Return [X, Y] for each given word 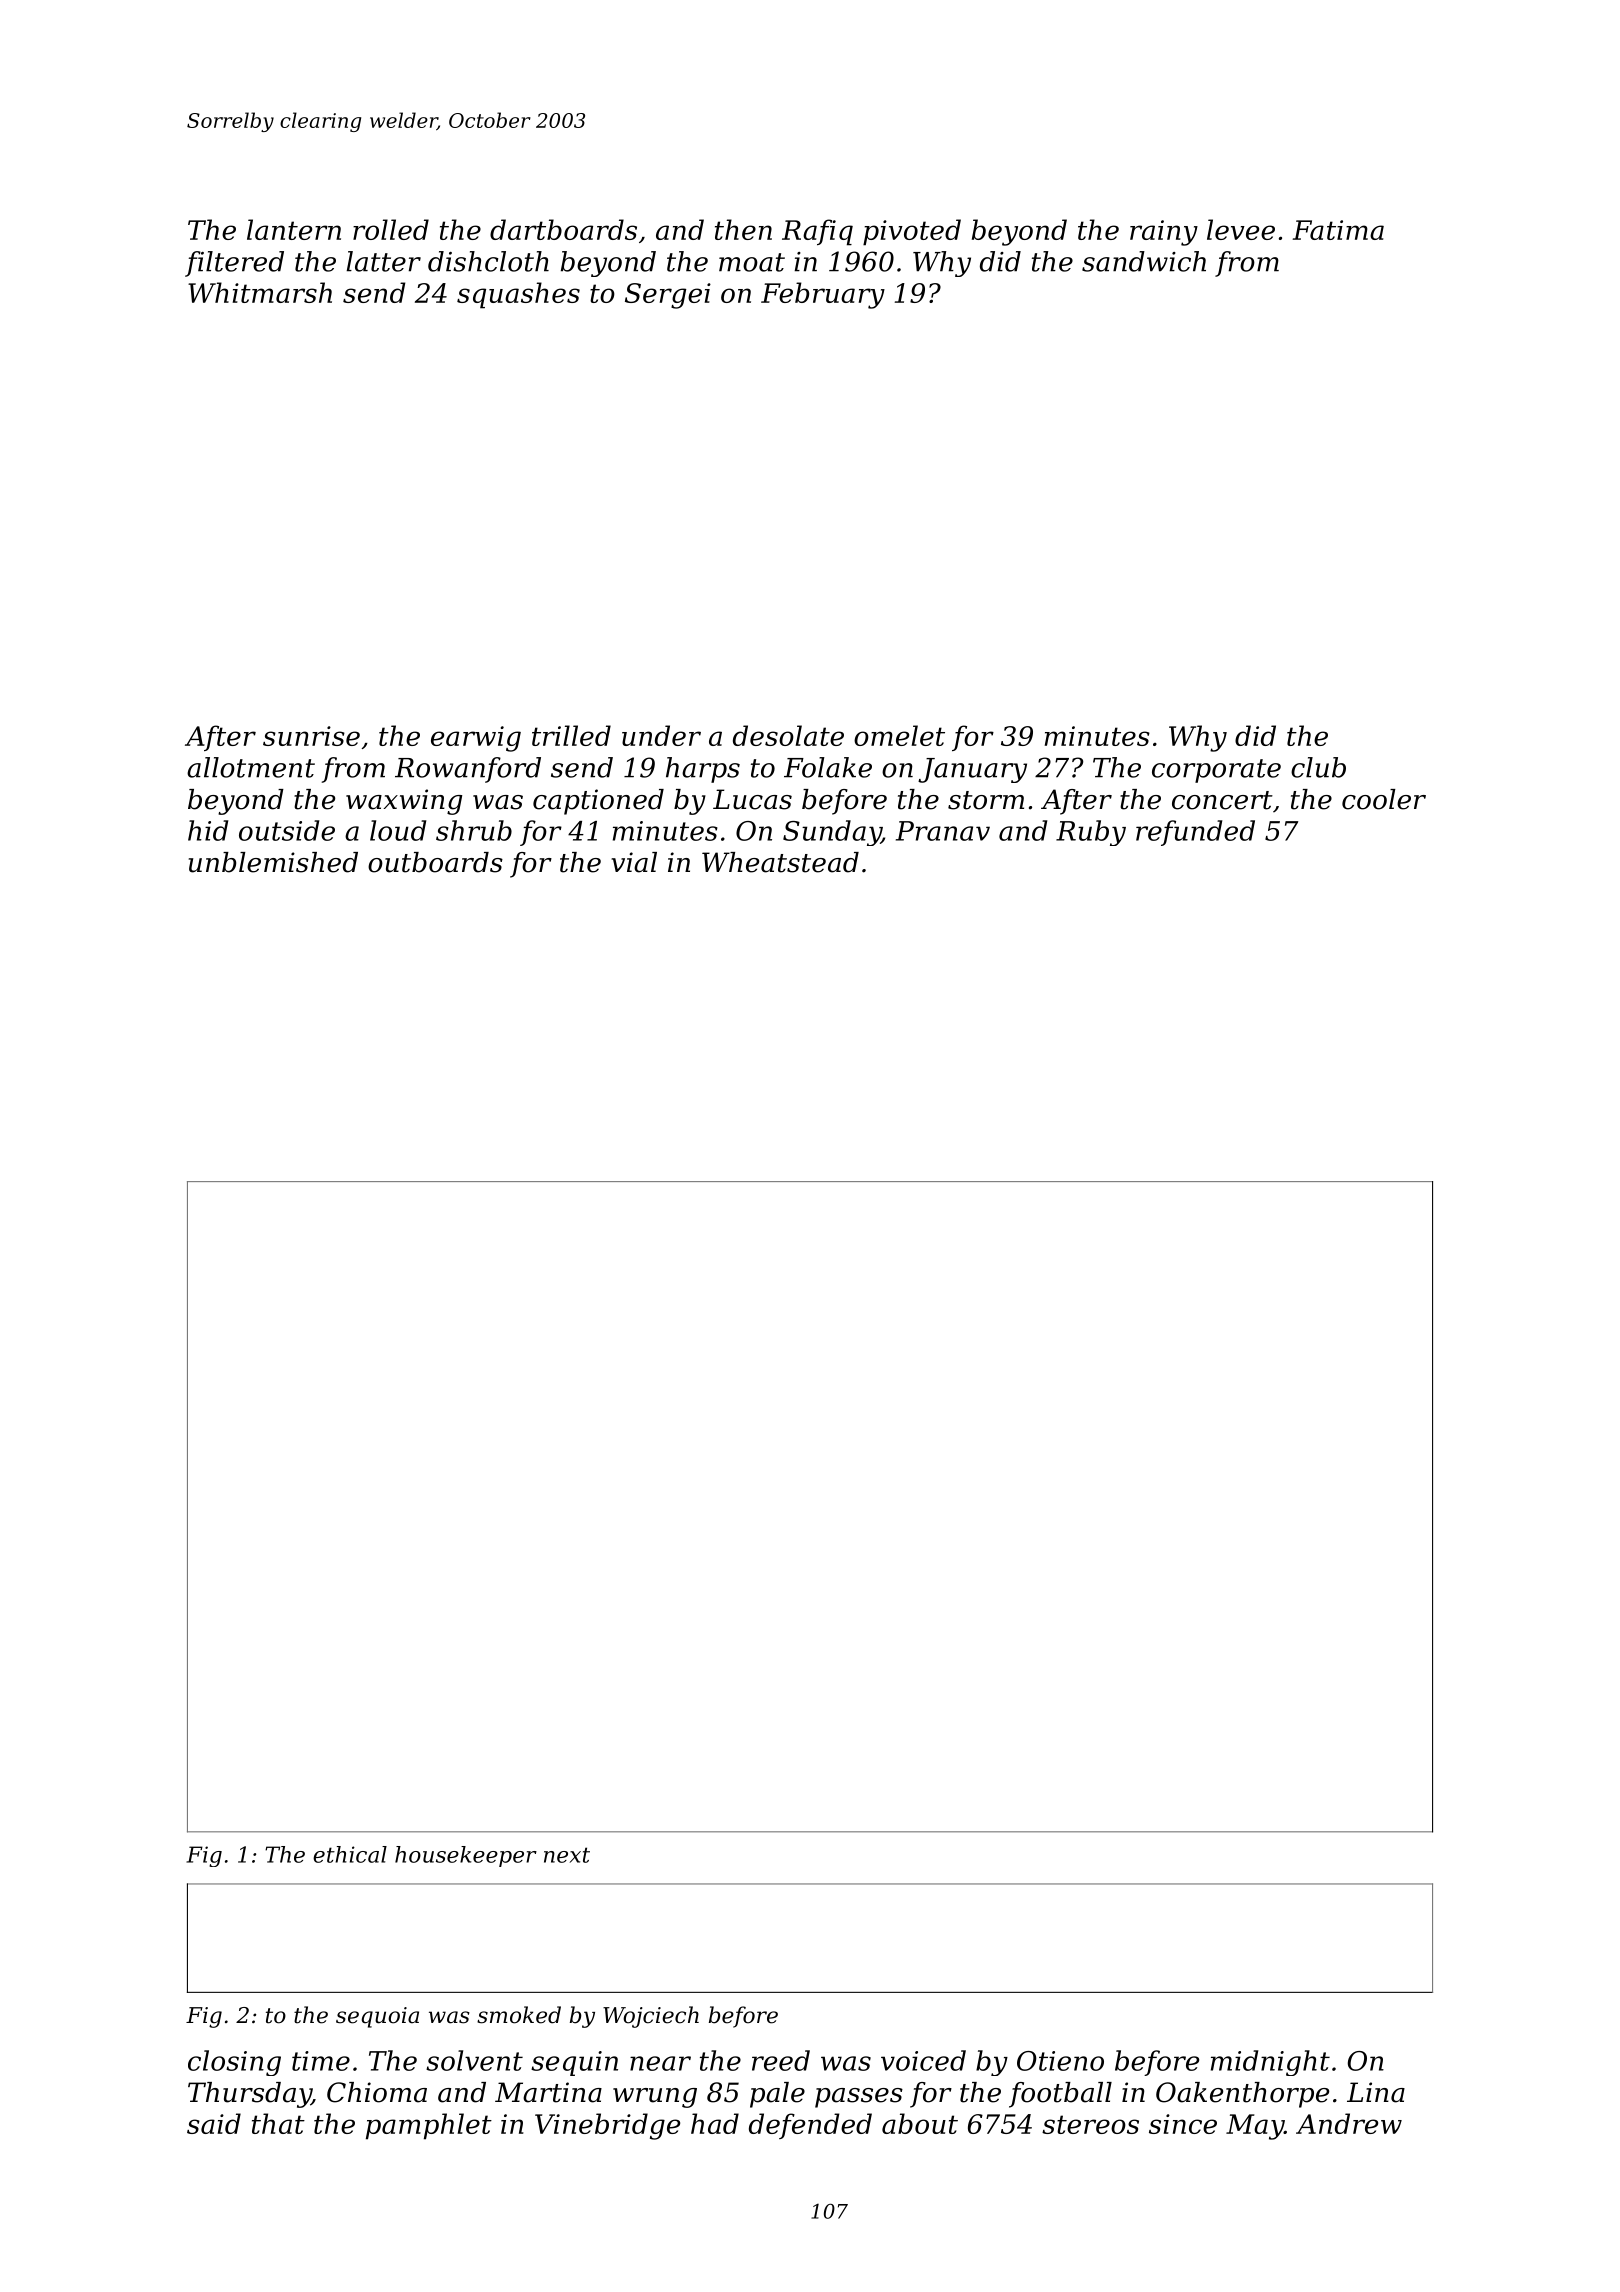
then [743, 229]
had [715, 2123]
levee [1241, 229]
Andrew [1349, 2123]
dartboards [563, 229]
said [214, 2123]
